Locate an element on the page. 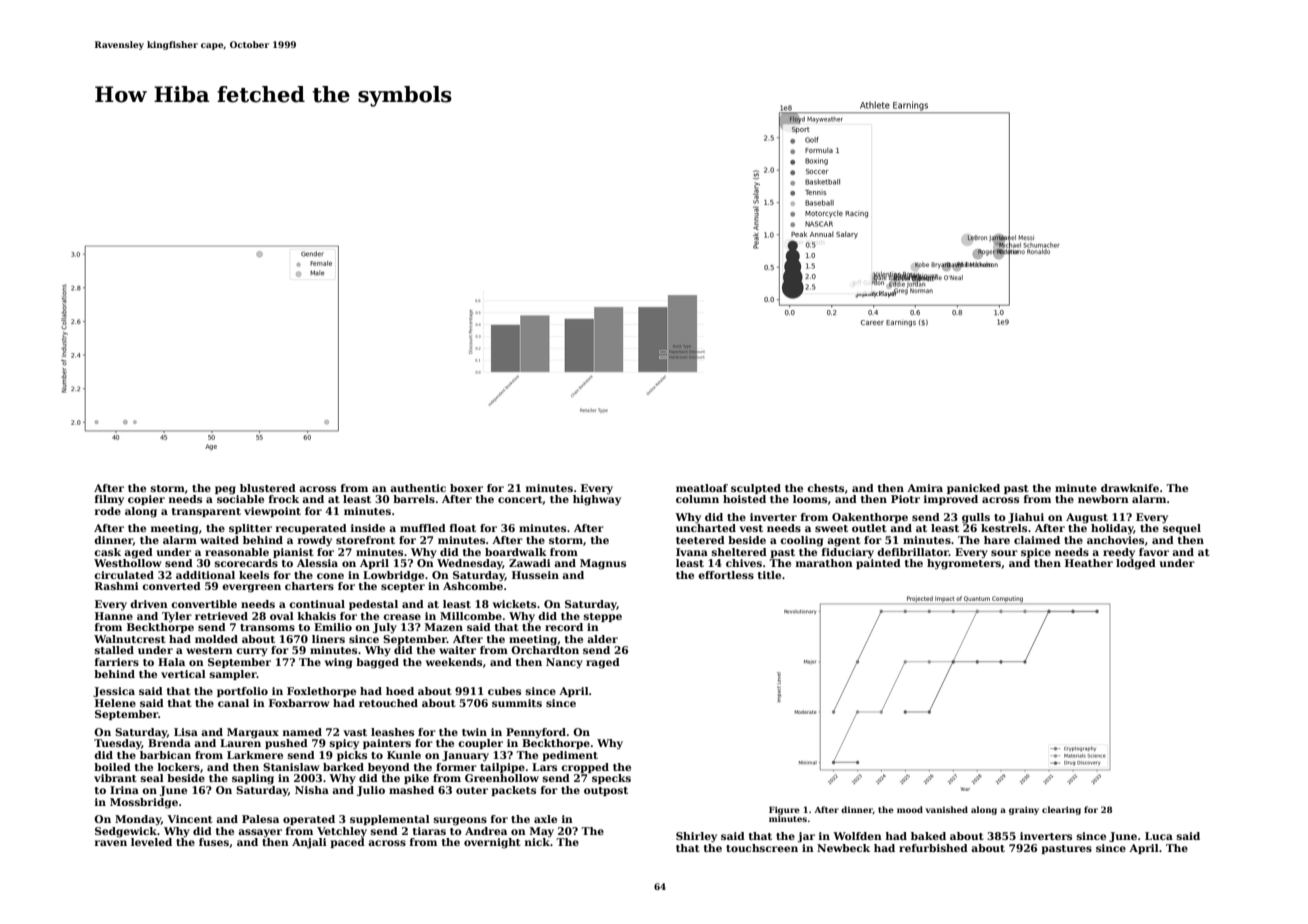 The image size is (1308, 924). paced is located at coordinates (347, 843).
